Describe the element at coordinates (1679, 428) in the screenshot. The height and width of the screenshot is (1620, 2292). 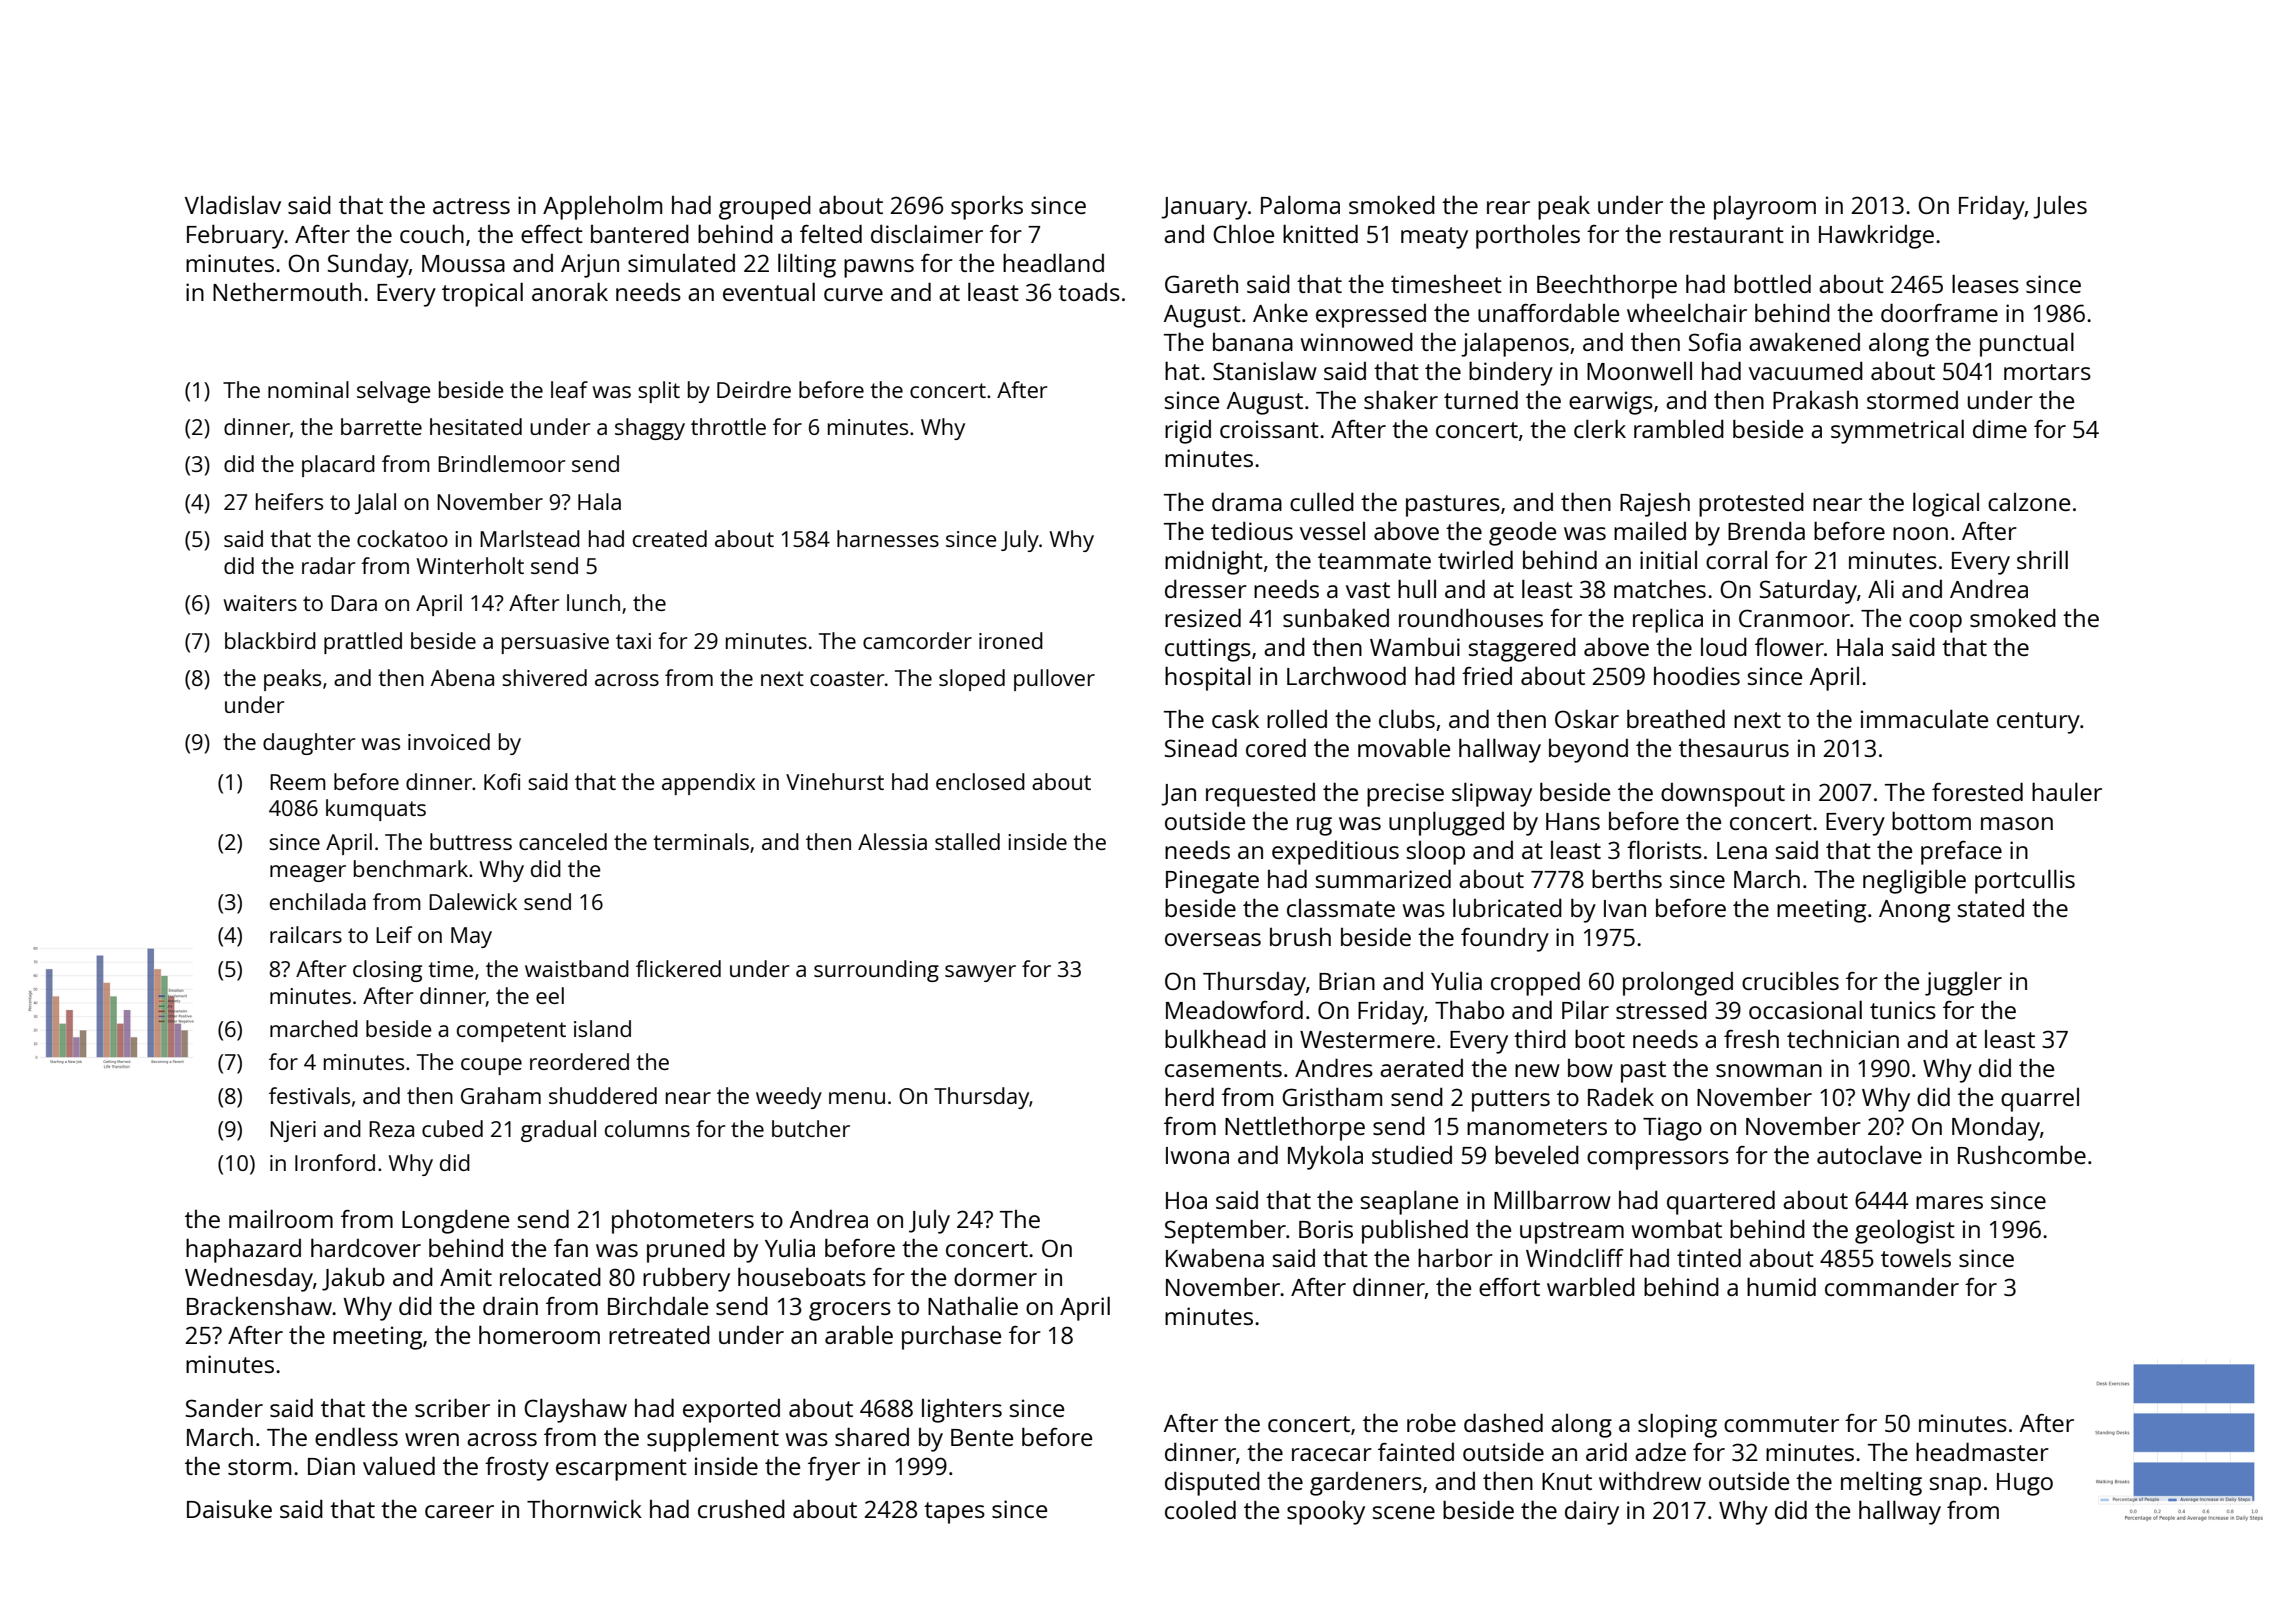
I see `rambled` at that location.
